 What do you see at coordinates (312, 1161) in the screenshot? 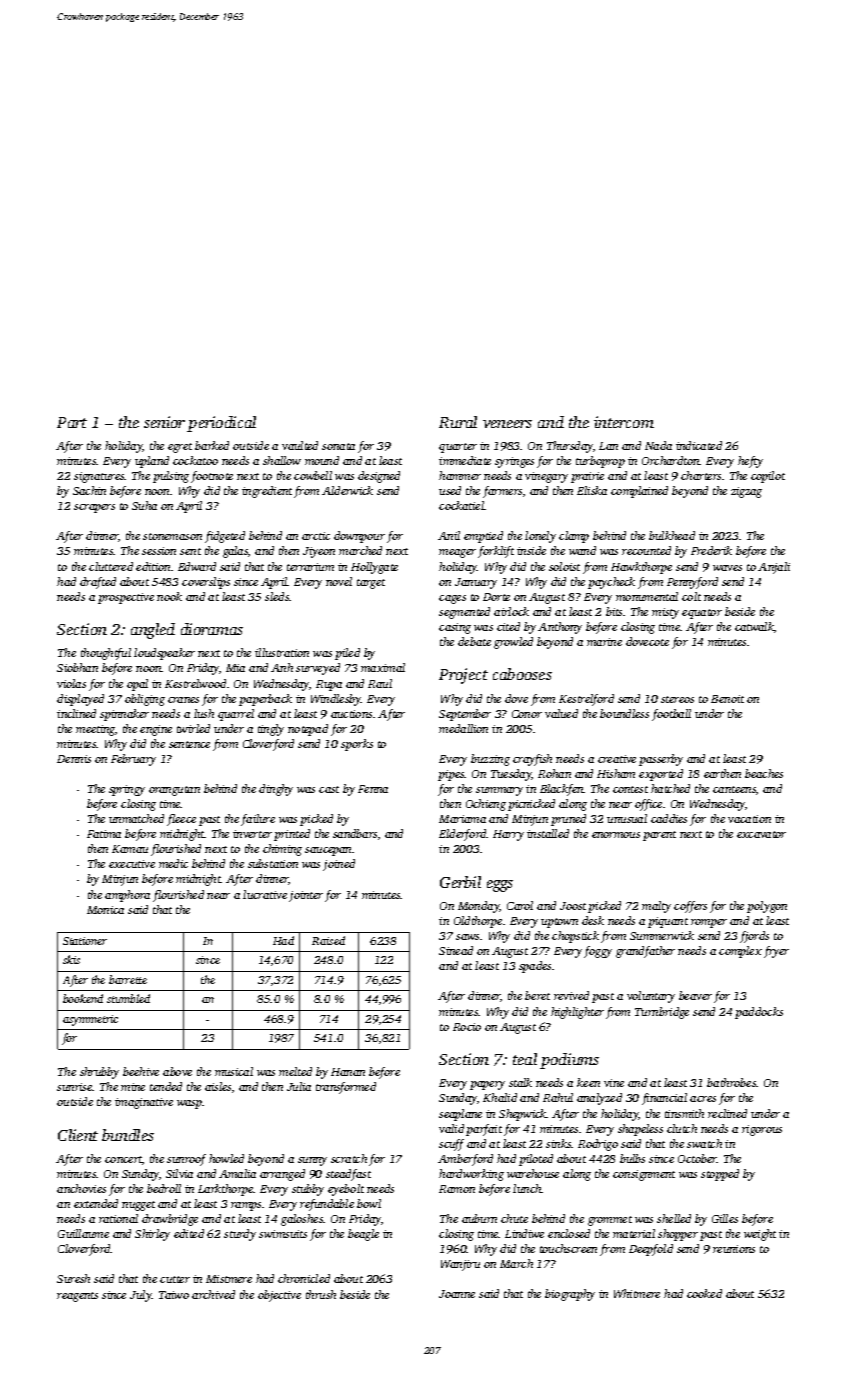
I see `sunny` at bounding box center [312, 1161].
